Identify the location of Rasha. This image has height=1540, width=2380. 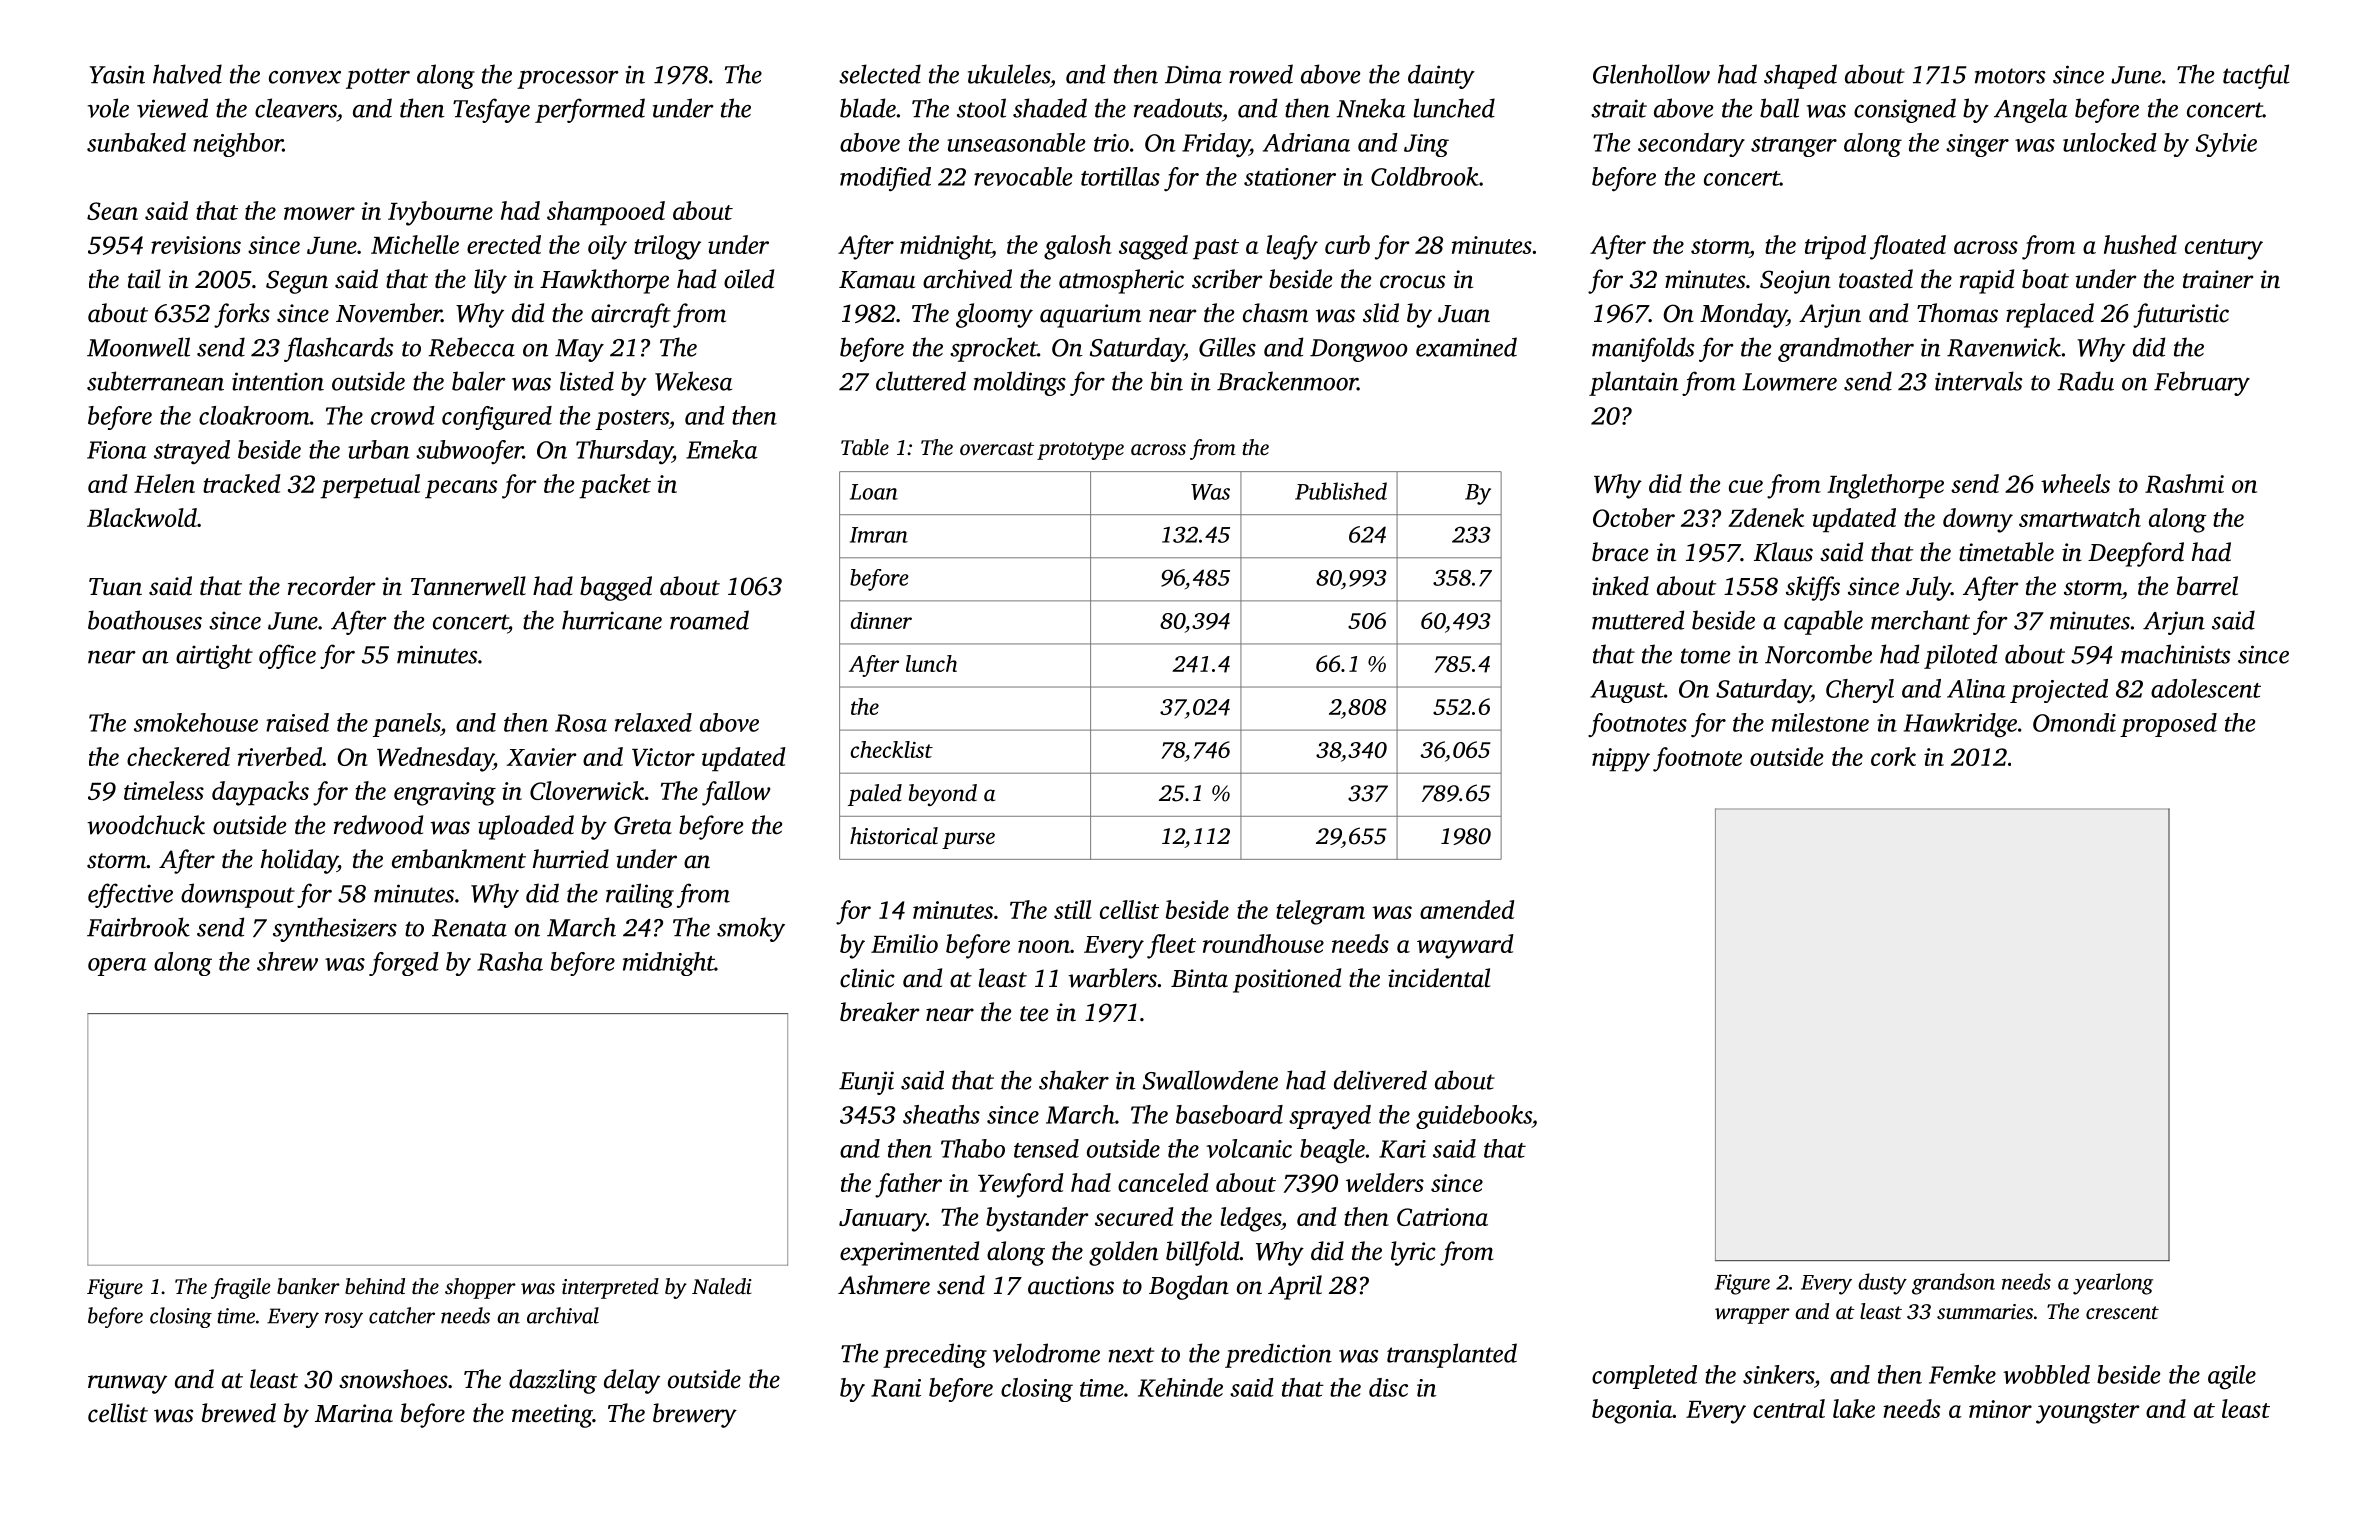
(510, 961).
